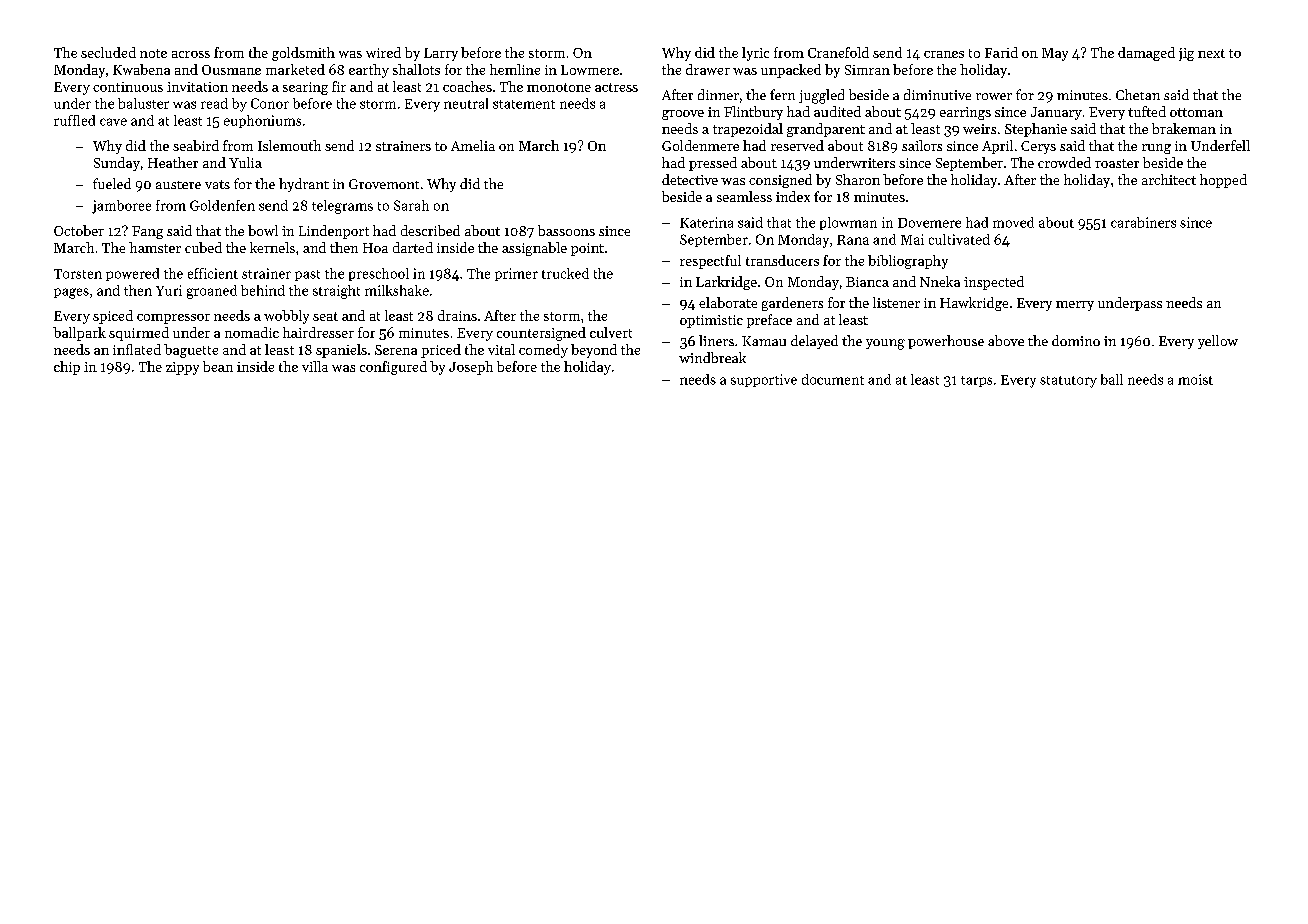 This screenshot has height=924, width=1308. What do you see at coordinates (218, 366) in the screenshot?
I see `bean` at bounding box center [218, 366].
